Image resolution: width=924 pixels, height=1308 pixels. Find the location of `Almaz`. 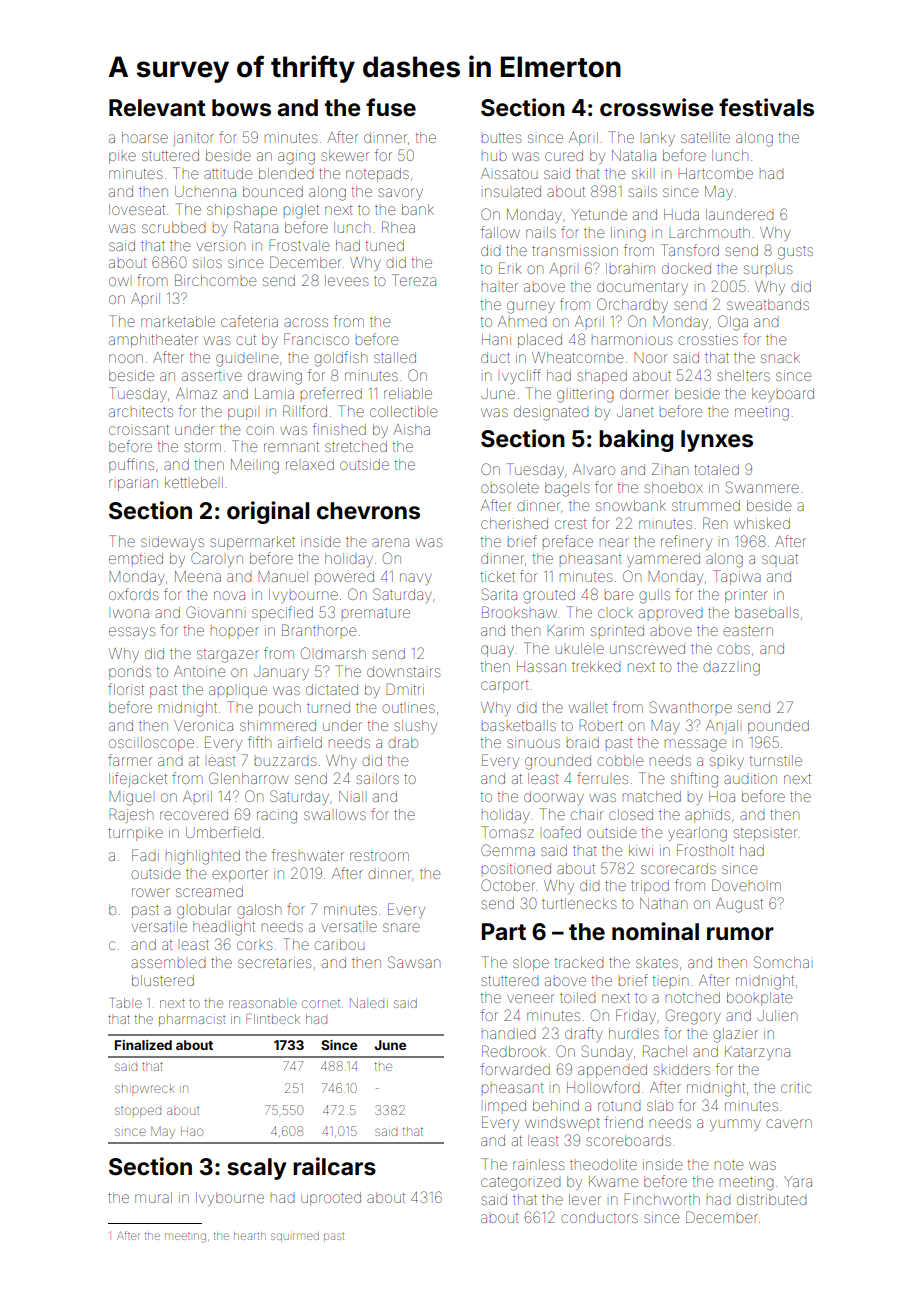

Almaz is located at coordinates (196, 393).
